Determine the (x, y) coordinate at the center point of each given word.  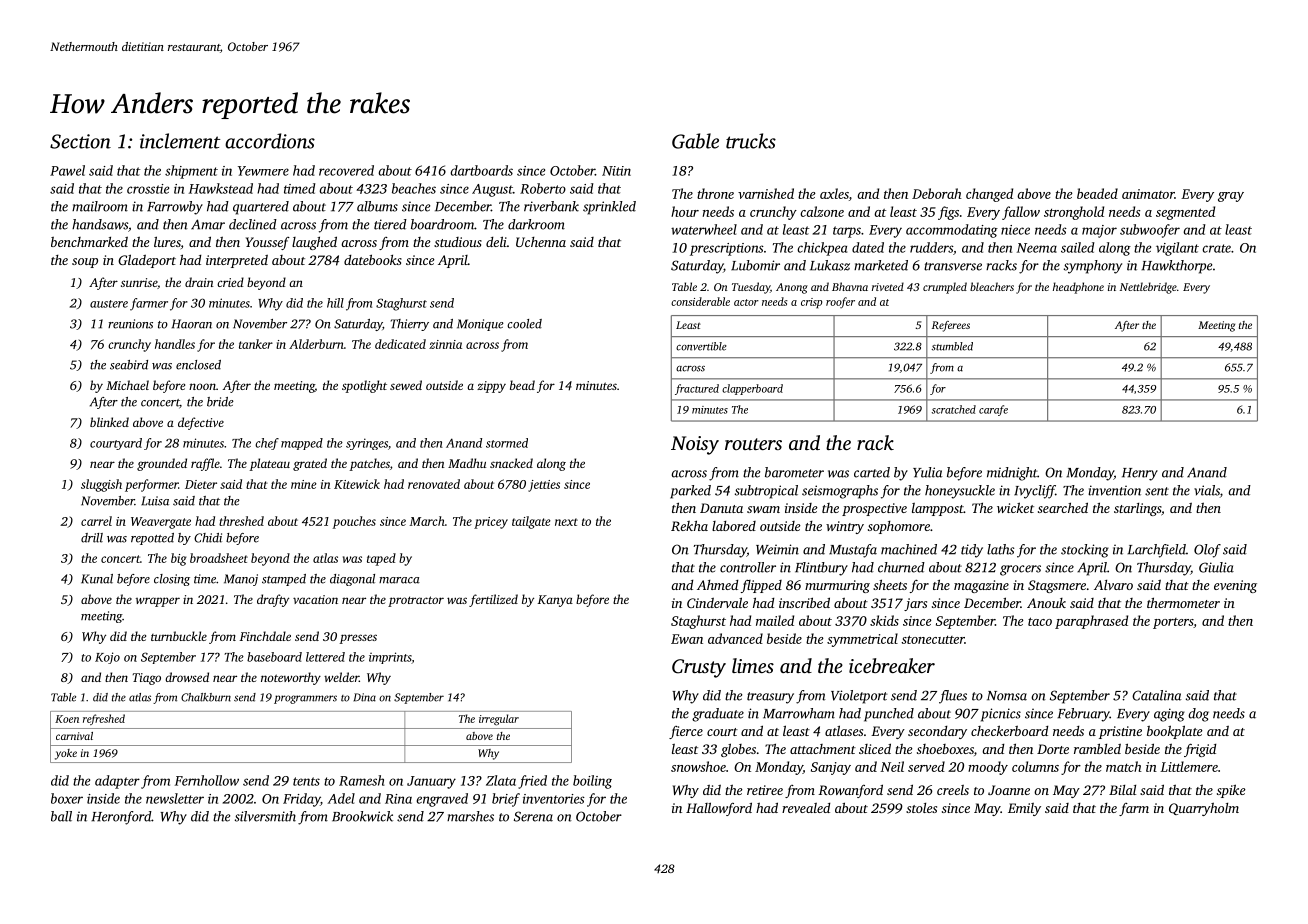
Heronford (121, 818)
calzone (822, 211)
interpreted (237, 261)
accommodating (952, 231)
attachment (823, 749)
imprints (390, 658)
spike (1231, 791)
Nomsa (1007, 696)
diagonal (352, 580)
